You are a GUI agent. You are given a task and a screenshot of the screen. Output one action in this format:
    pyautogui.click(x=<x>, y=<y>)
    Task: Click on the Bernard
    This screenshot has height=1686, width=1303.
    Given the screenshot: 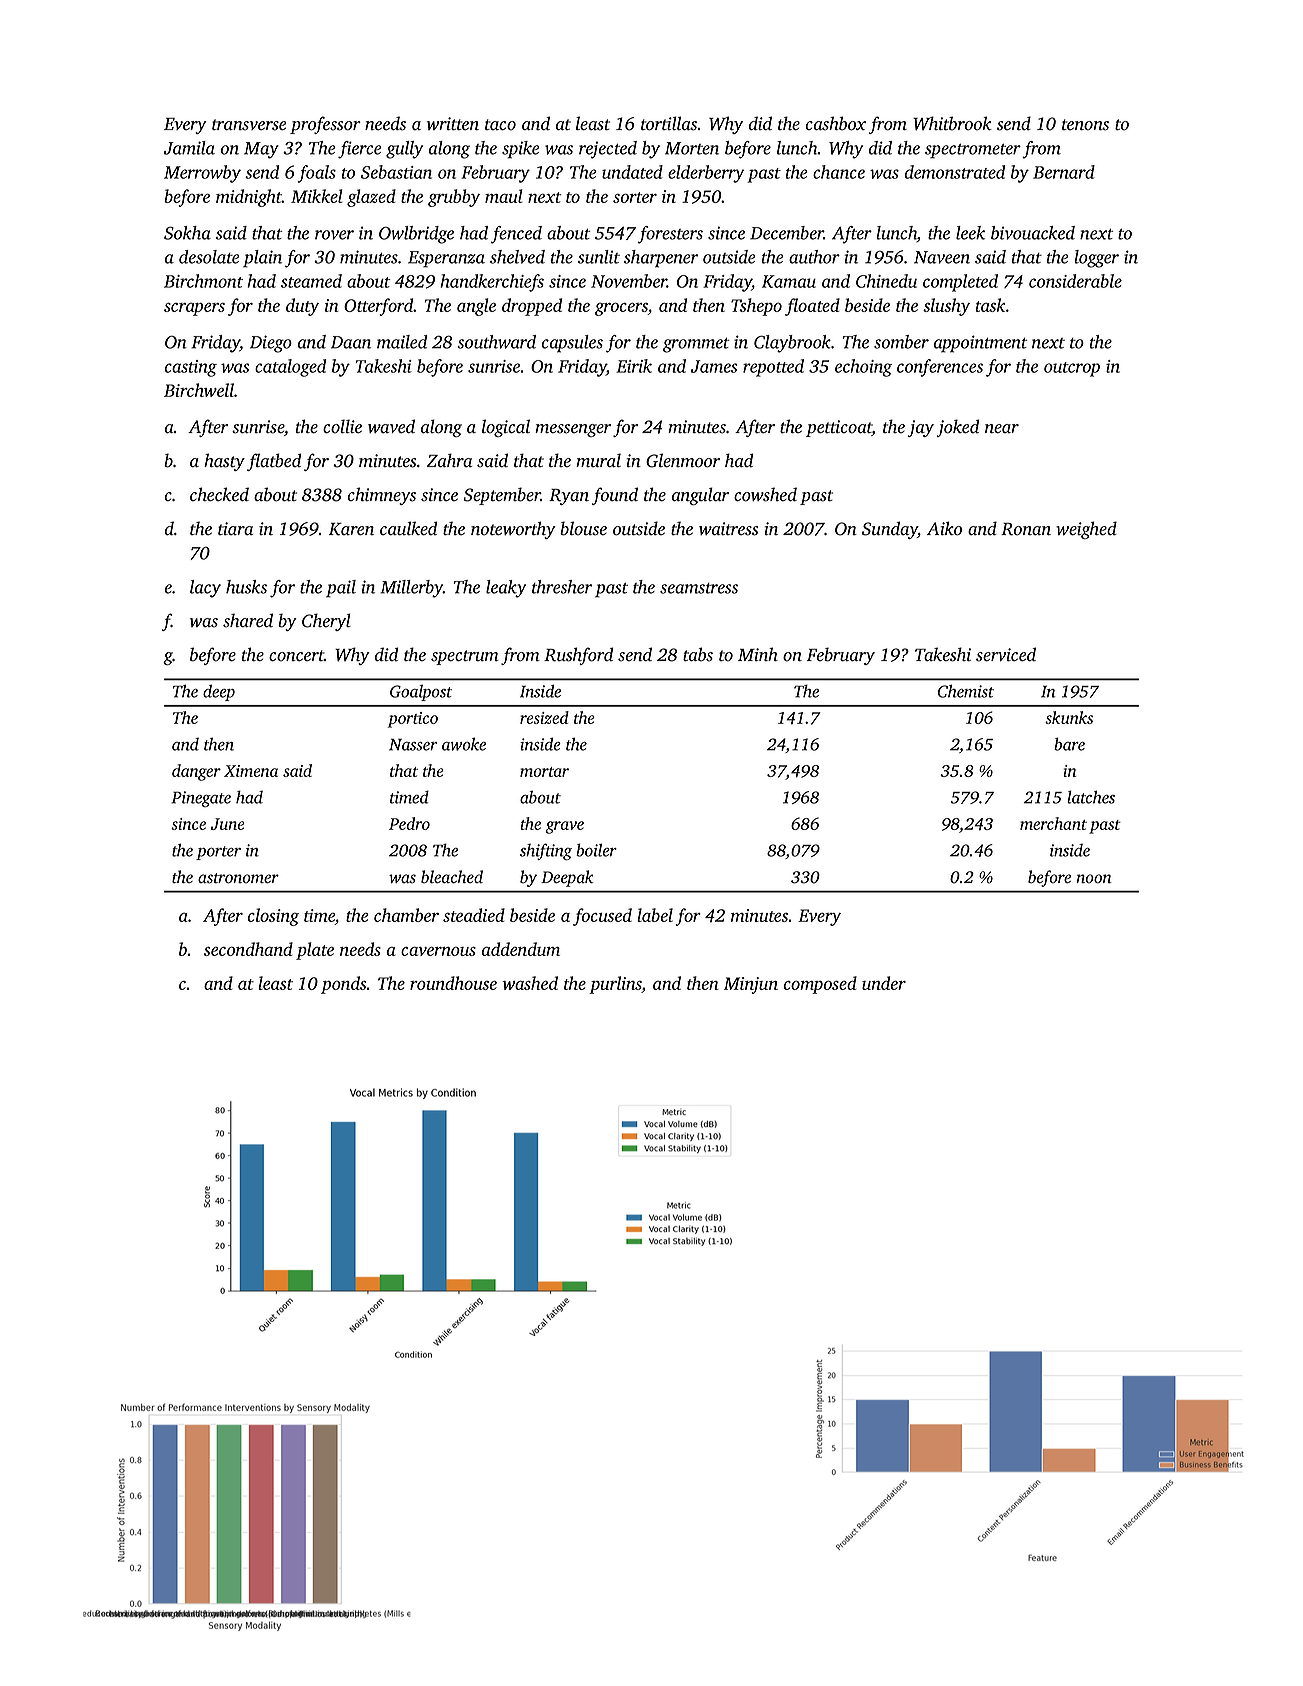 What is the action you would take?
    pyautogui.click(x=1064, y=172)
